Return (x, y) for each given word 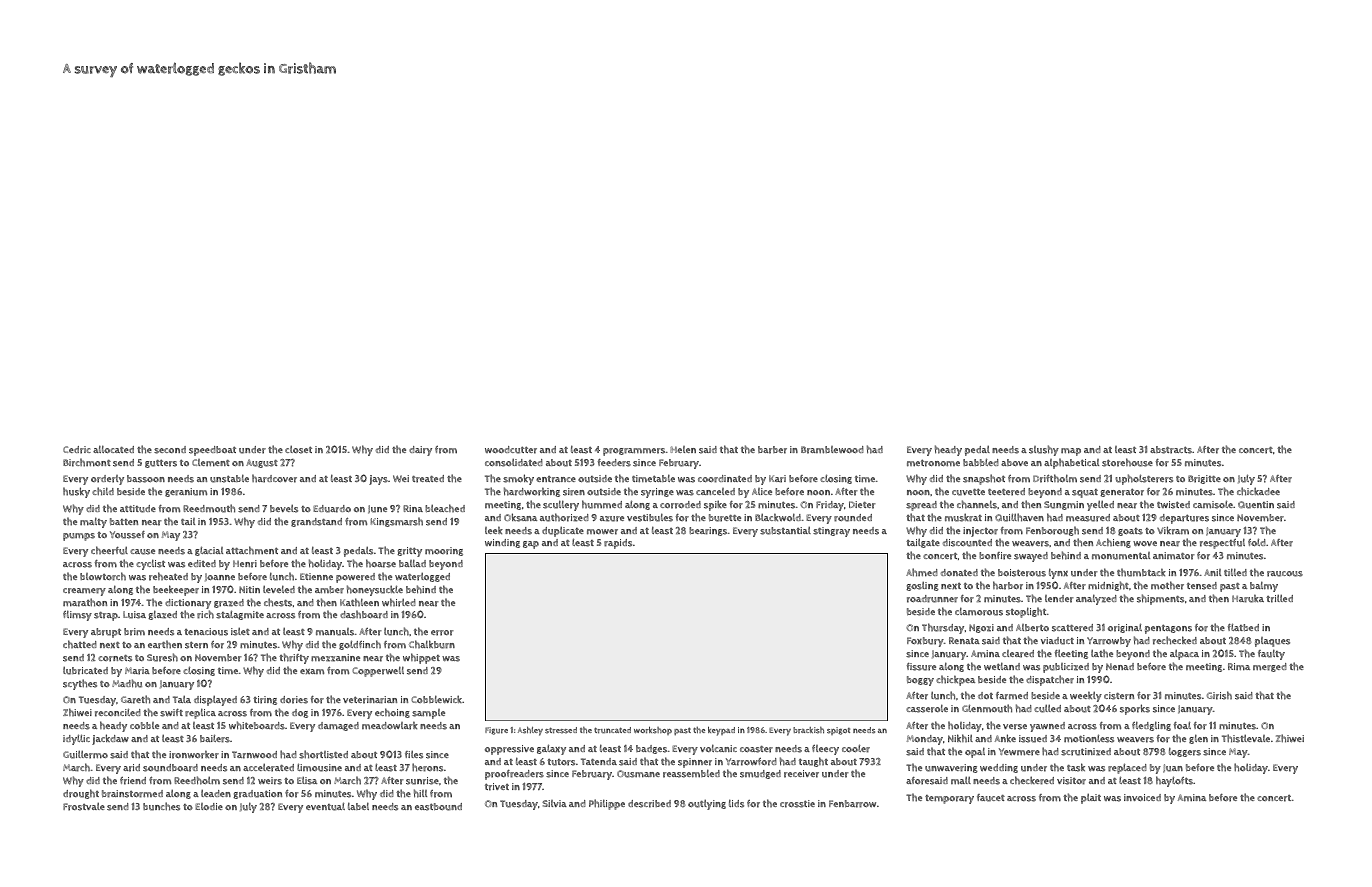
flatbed (1243, 627)
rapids (618, 544)
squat (1085, 493)
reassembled (691, 773)
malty (93, 522)
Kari (777, 479)
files (414, 755)
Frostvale (84, 807)
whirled (399, 602)
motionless (1089, 738)
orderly (107, 480)
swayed (1031, 557)
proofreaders (514, 775)
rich (205, 614)
